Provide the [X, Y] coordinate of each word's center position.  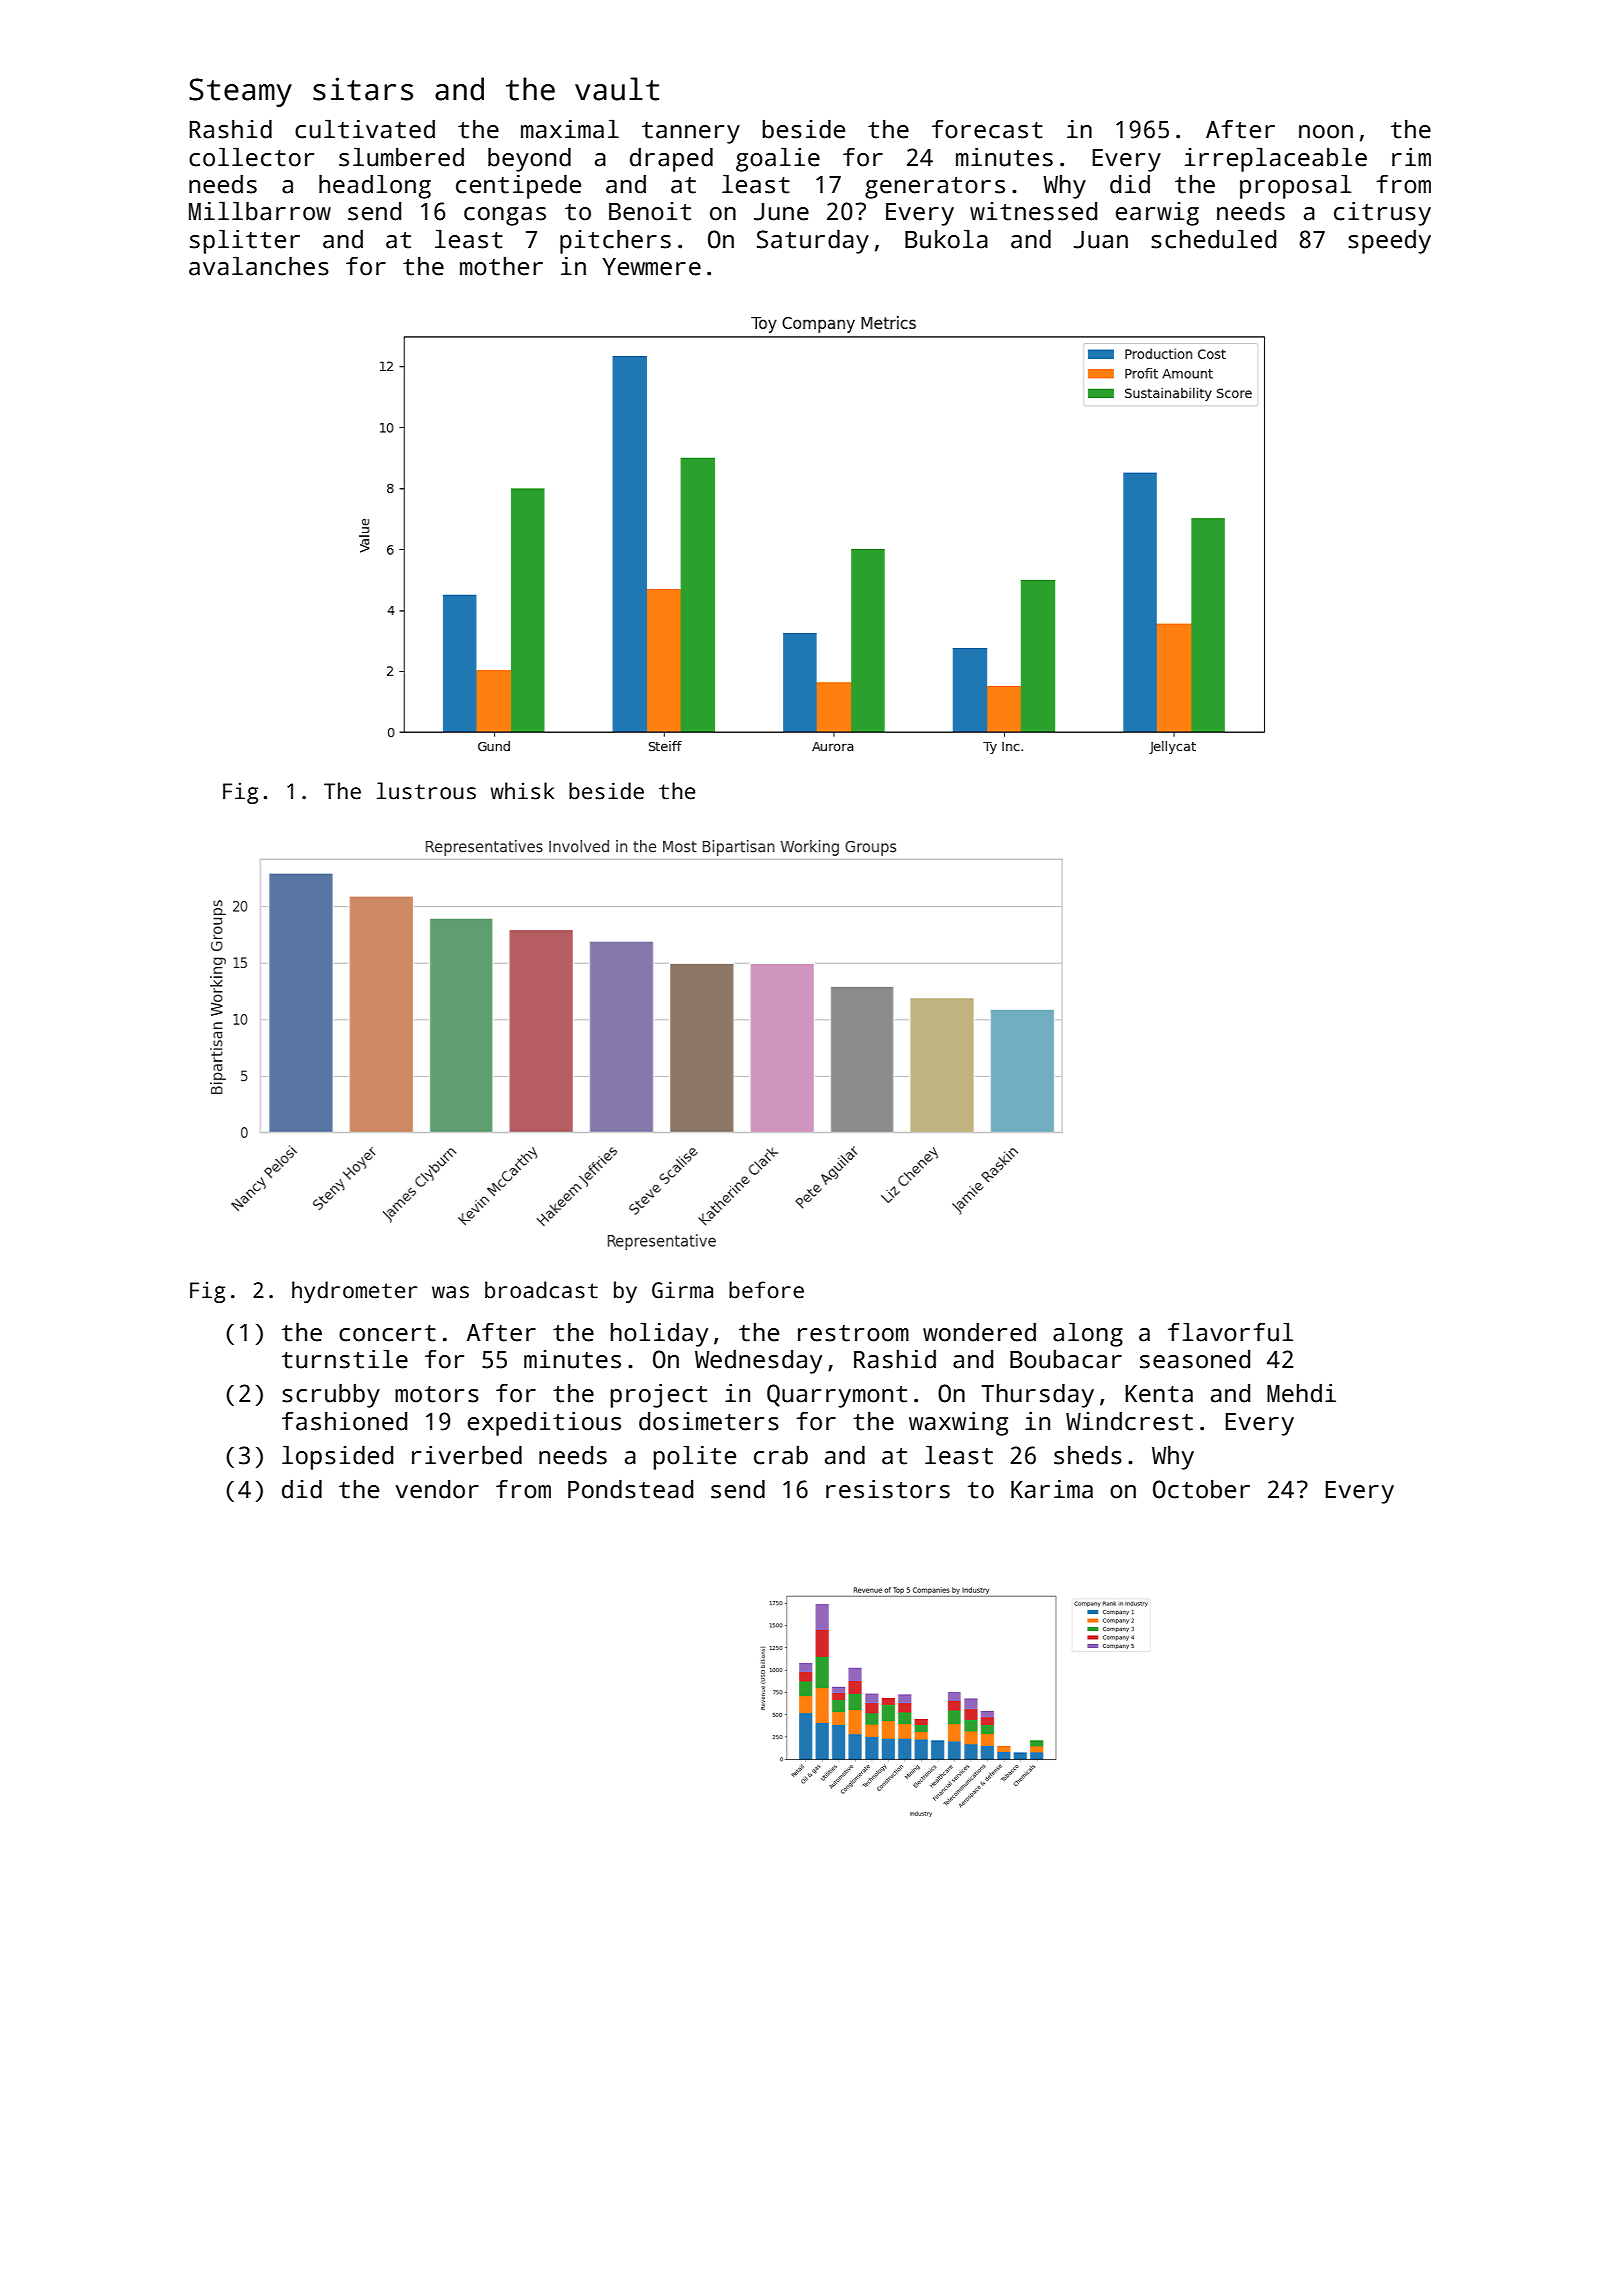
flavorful [1230, 1332]
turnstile [345, 1359]
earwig [1157, 214]
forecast [987, 129]
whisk [522, 791]
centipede [518, 186]
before [766, 1290]
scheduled [1213, 239]
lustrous [426, 791]
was [450, 1292]
